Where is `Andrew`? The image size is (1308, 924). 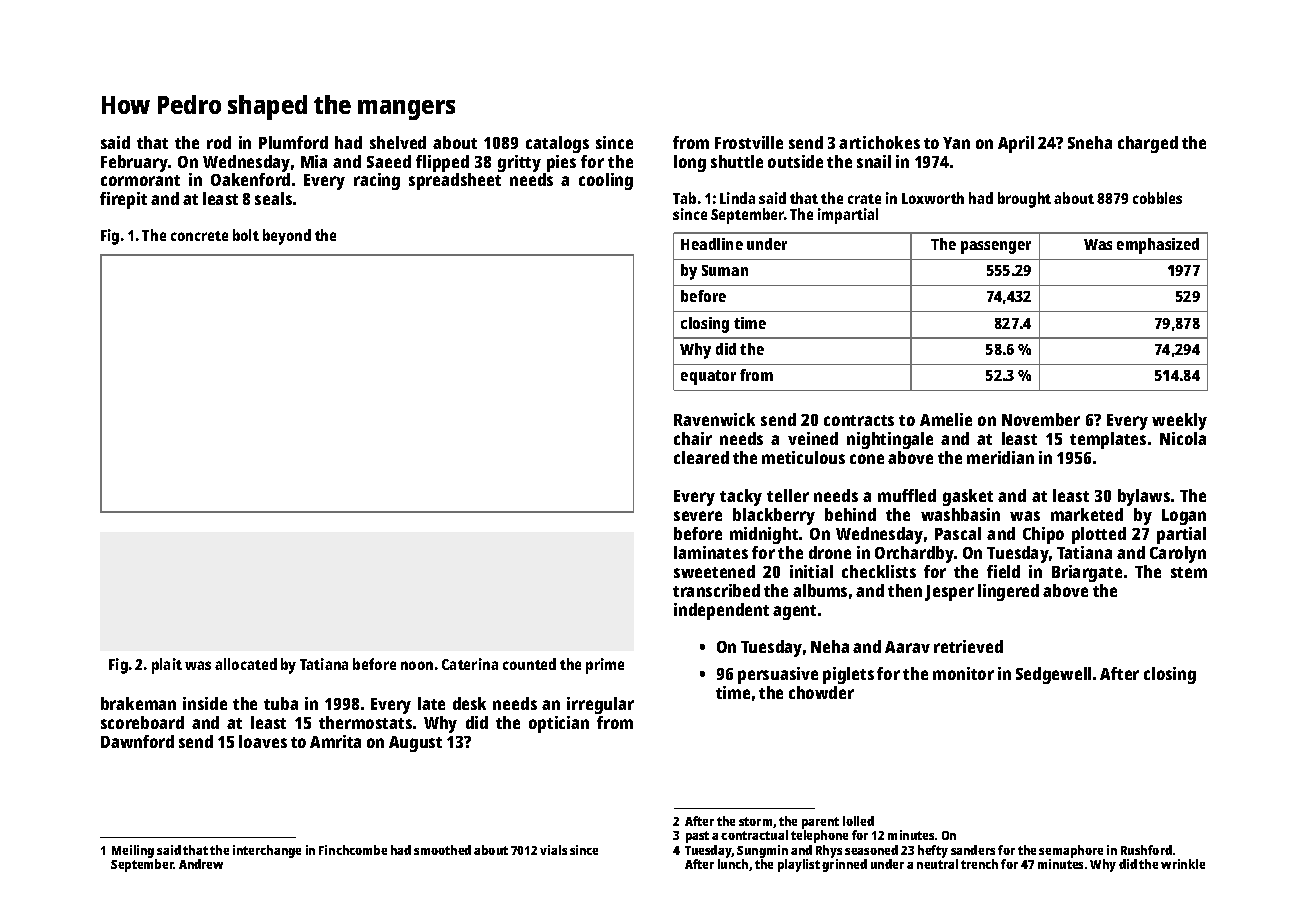
Andrew is located at coordinates (201, 864).
